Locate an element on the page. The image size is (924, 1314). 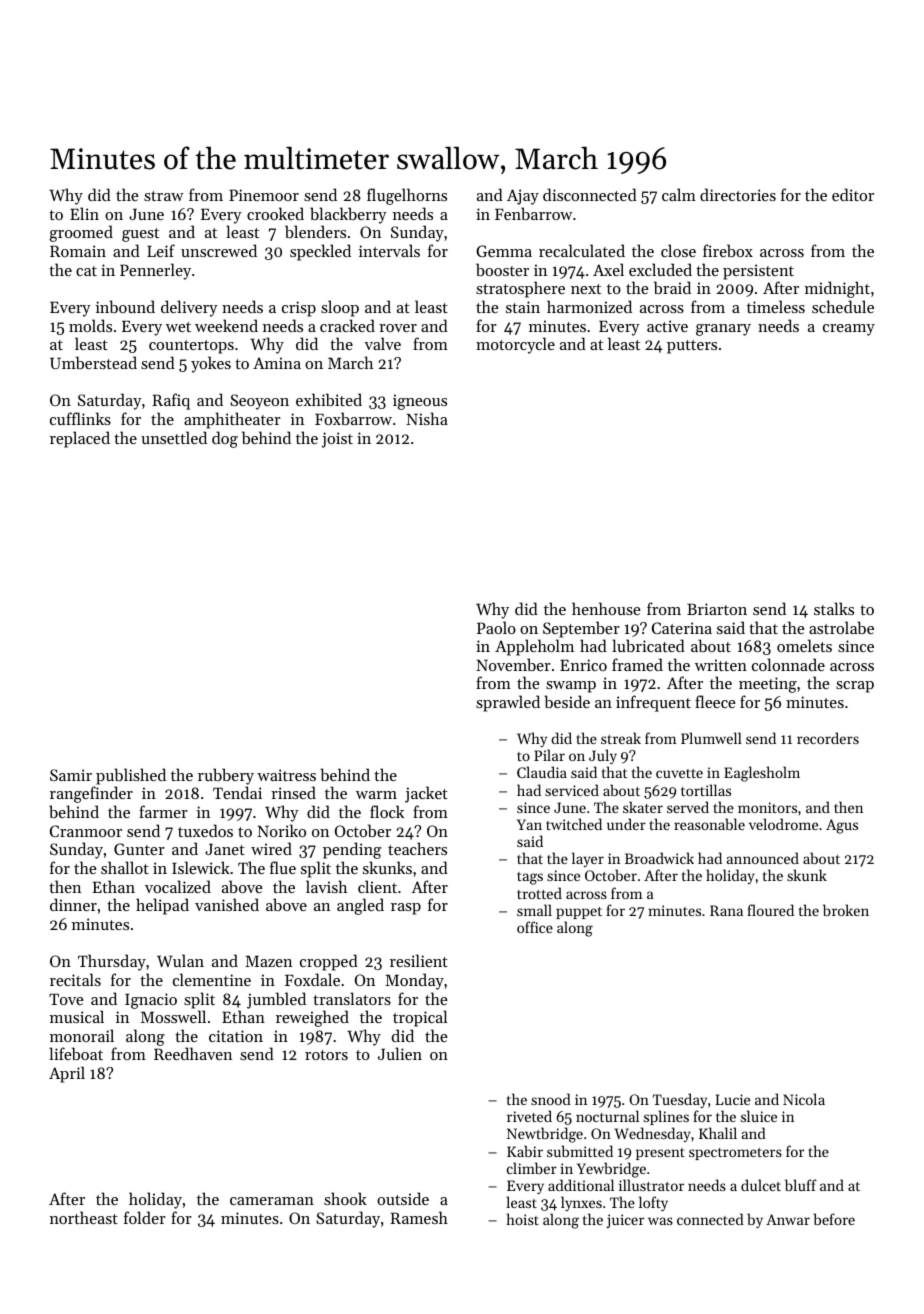
folder is located at coordinates (144, 1217).
